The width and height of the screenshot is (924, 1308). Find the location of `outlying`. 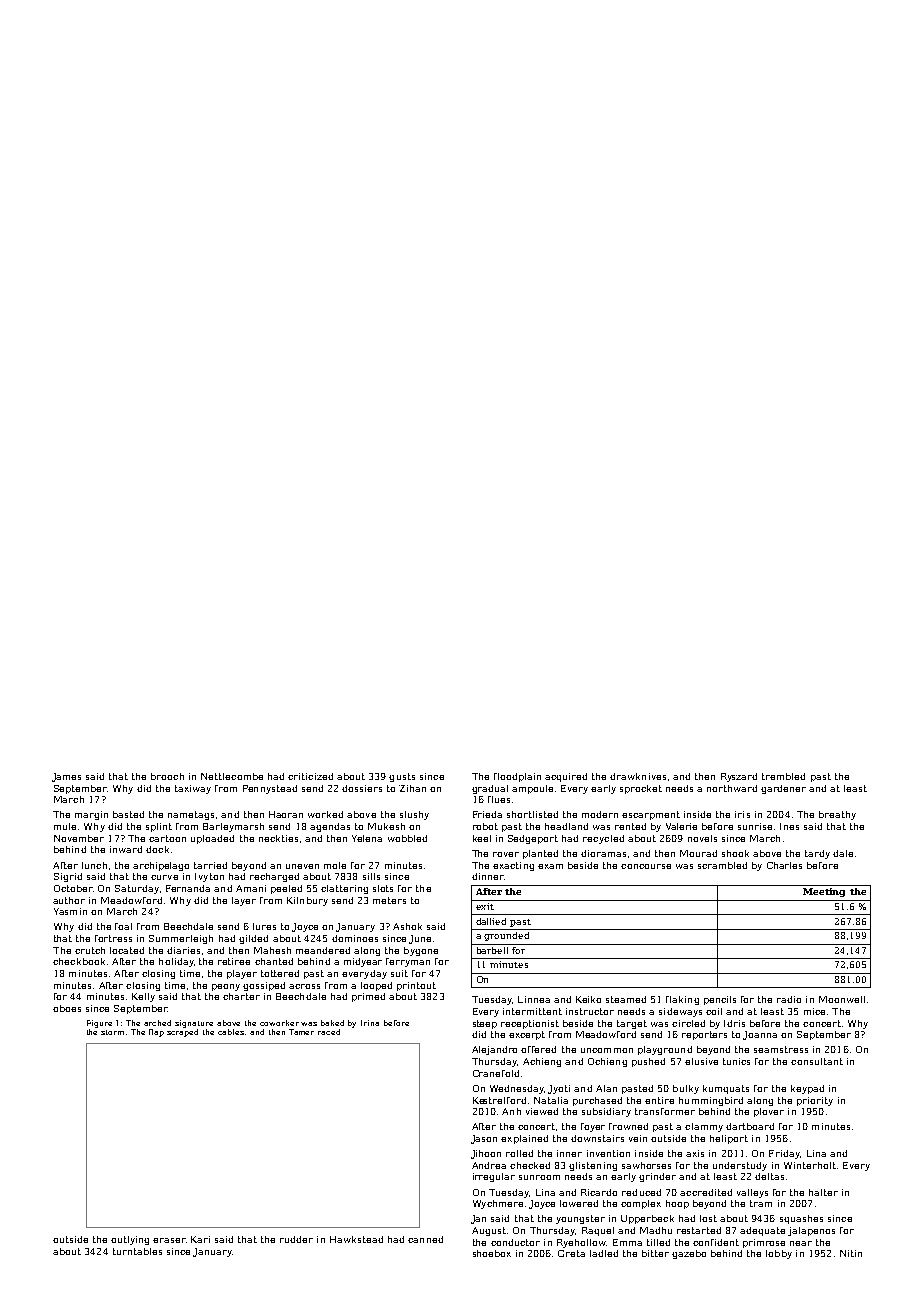

outlying is located at coordinates (130, 1240).
